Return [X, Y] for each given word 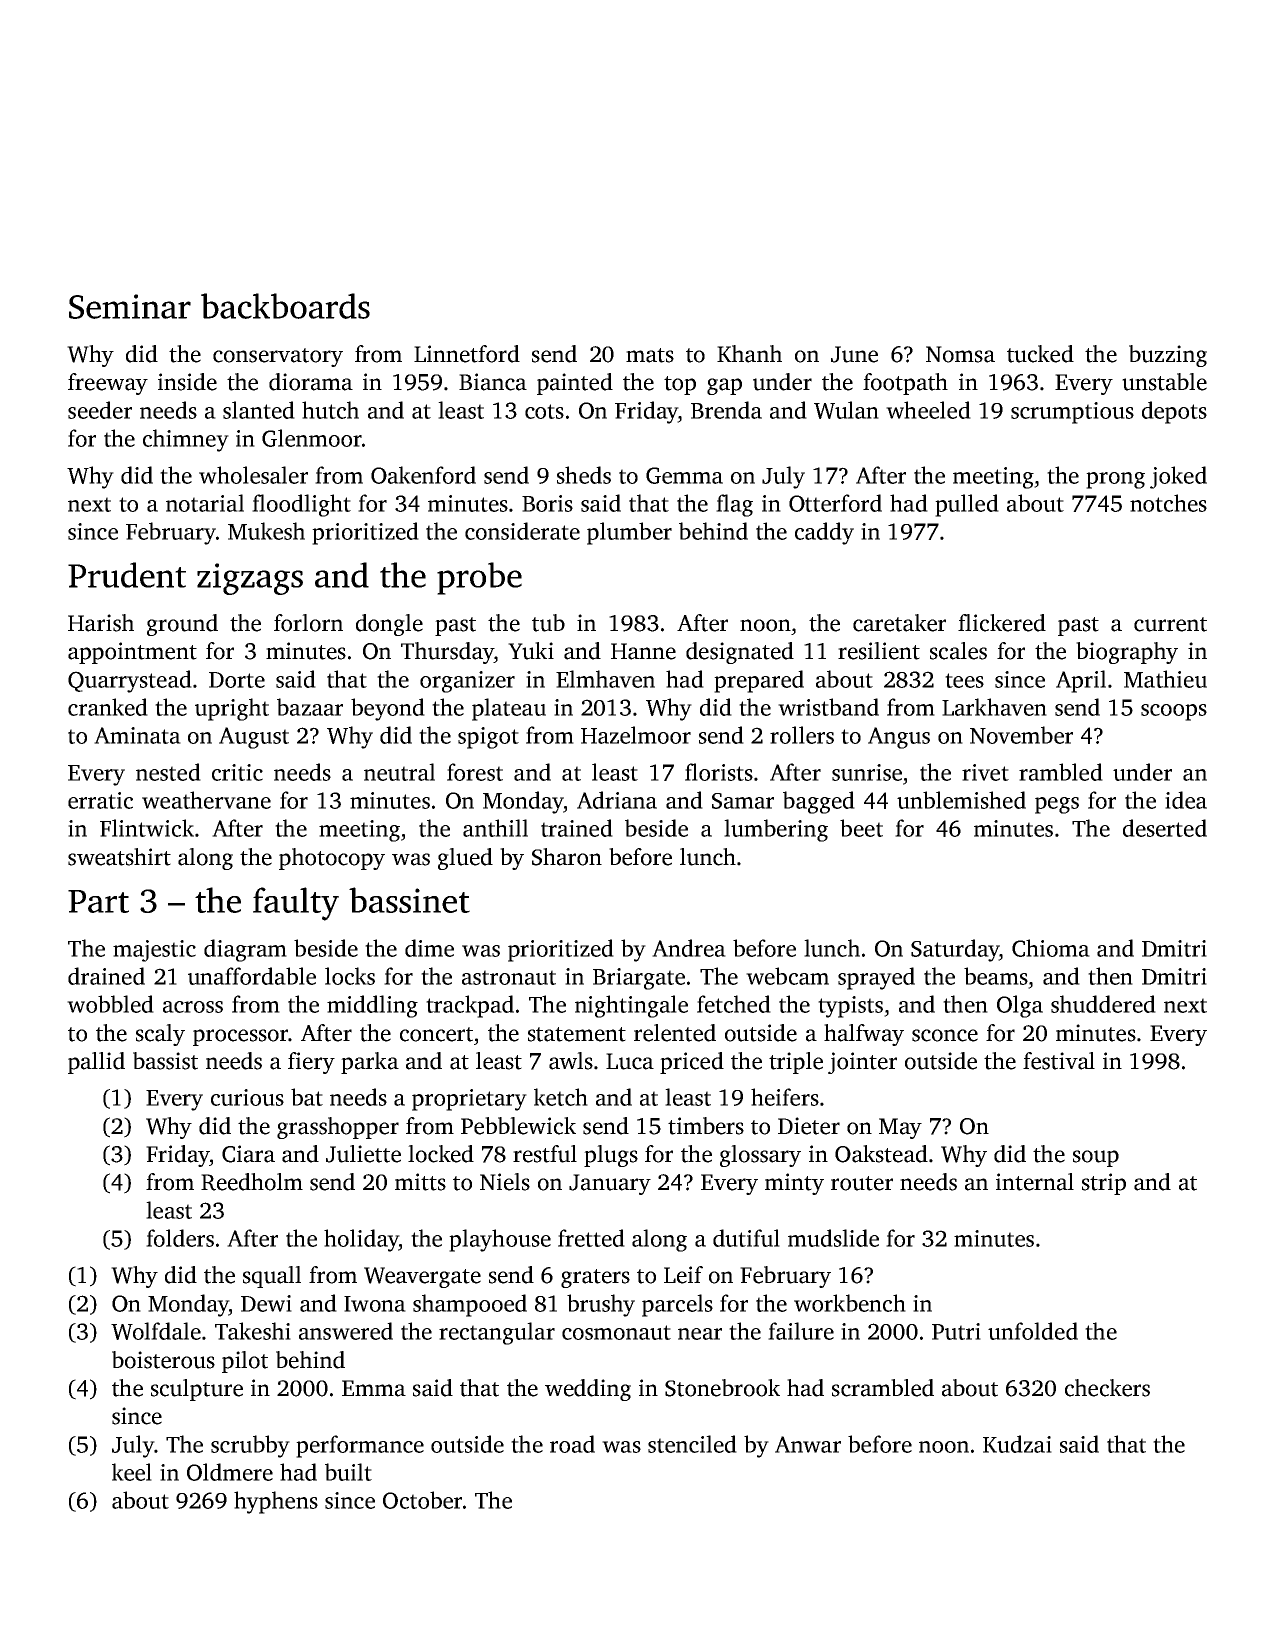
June [854, 354]
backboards [285, 306]
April [1081, 681]
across [193, 1007]
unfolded [1033, 1331]
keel [132, 1472]
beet [861, 828]
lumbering [776, 830]
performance [360, 1446]
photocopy [332, 859]
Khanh [749, 354]
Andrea [689, 948]
